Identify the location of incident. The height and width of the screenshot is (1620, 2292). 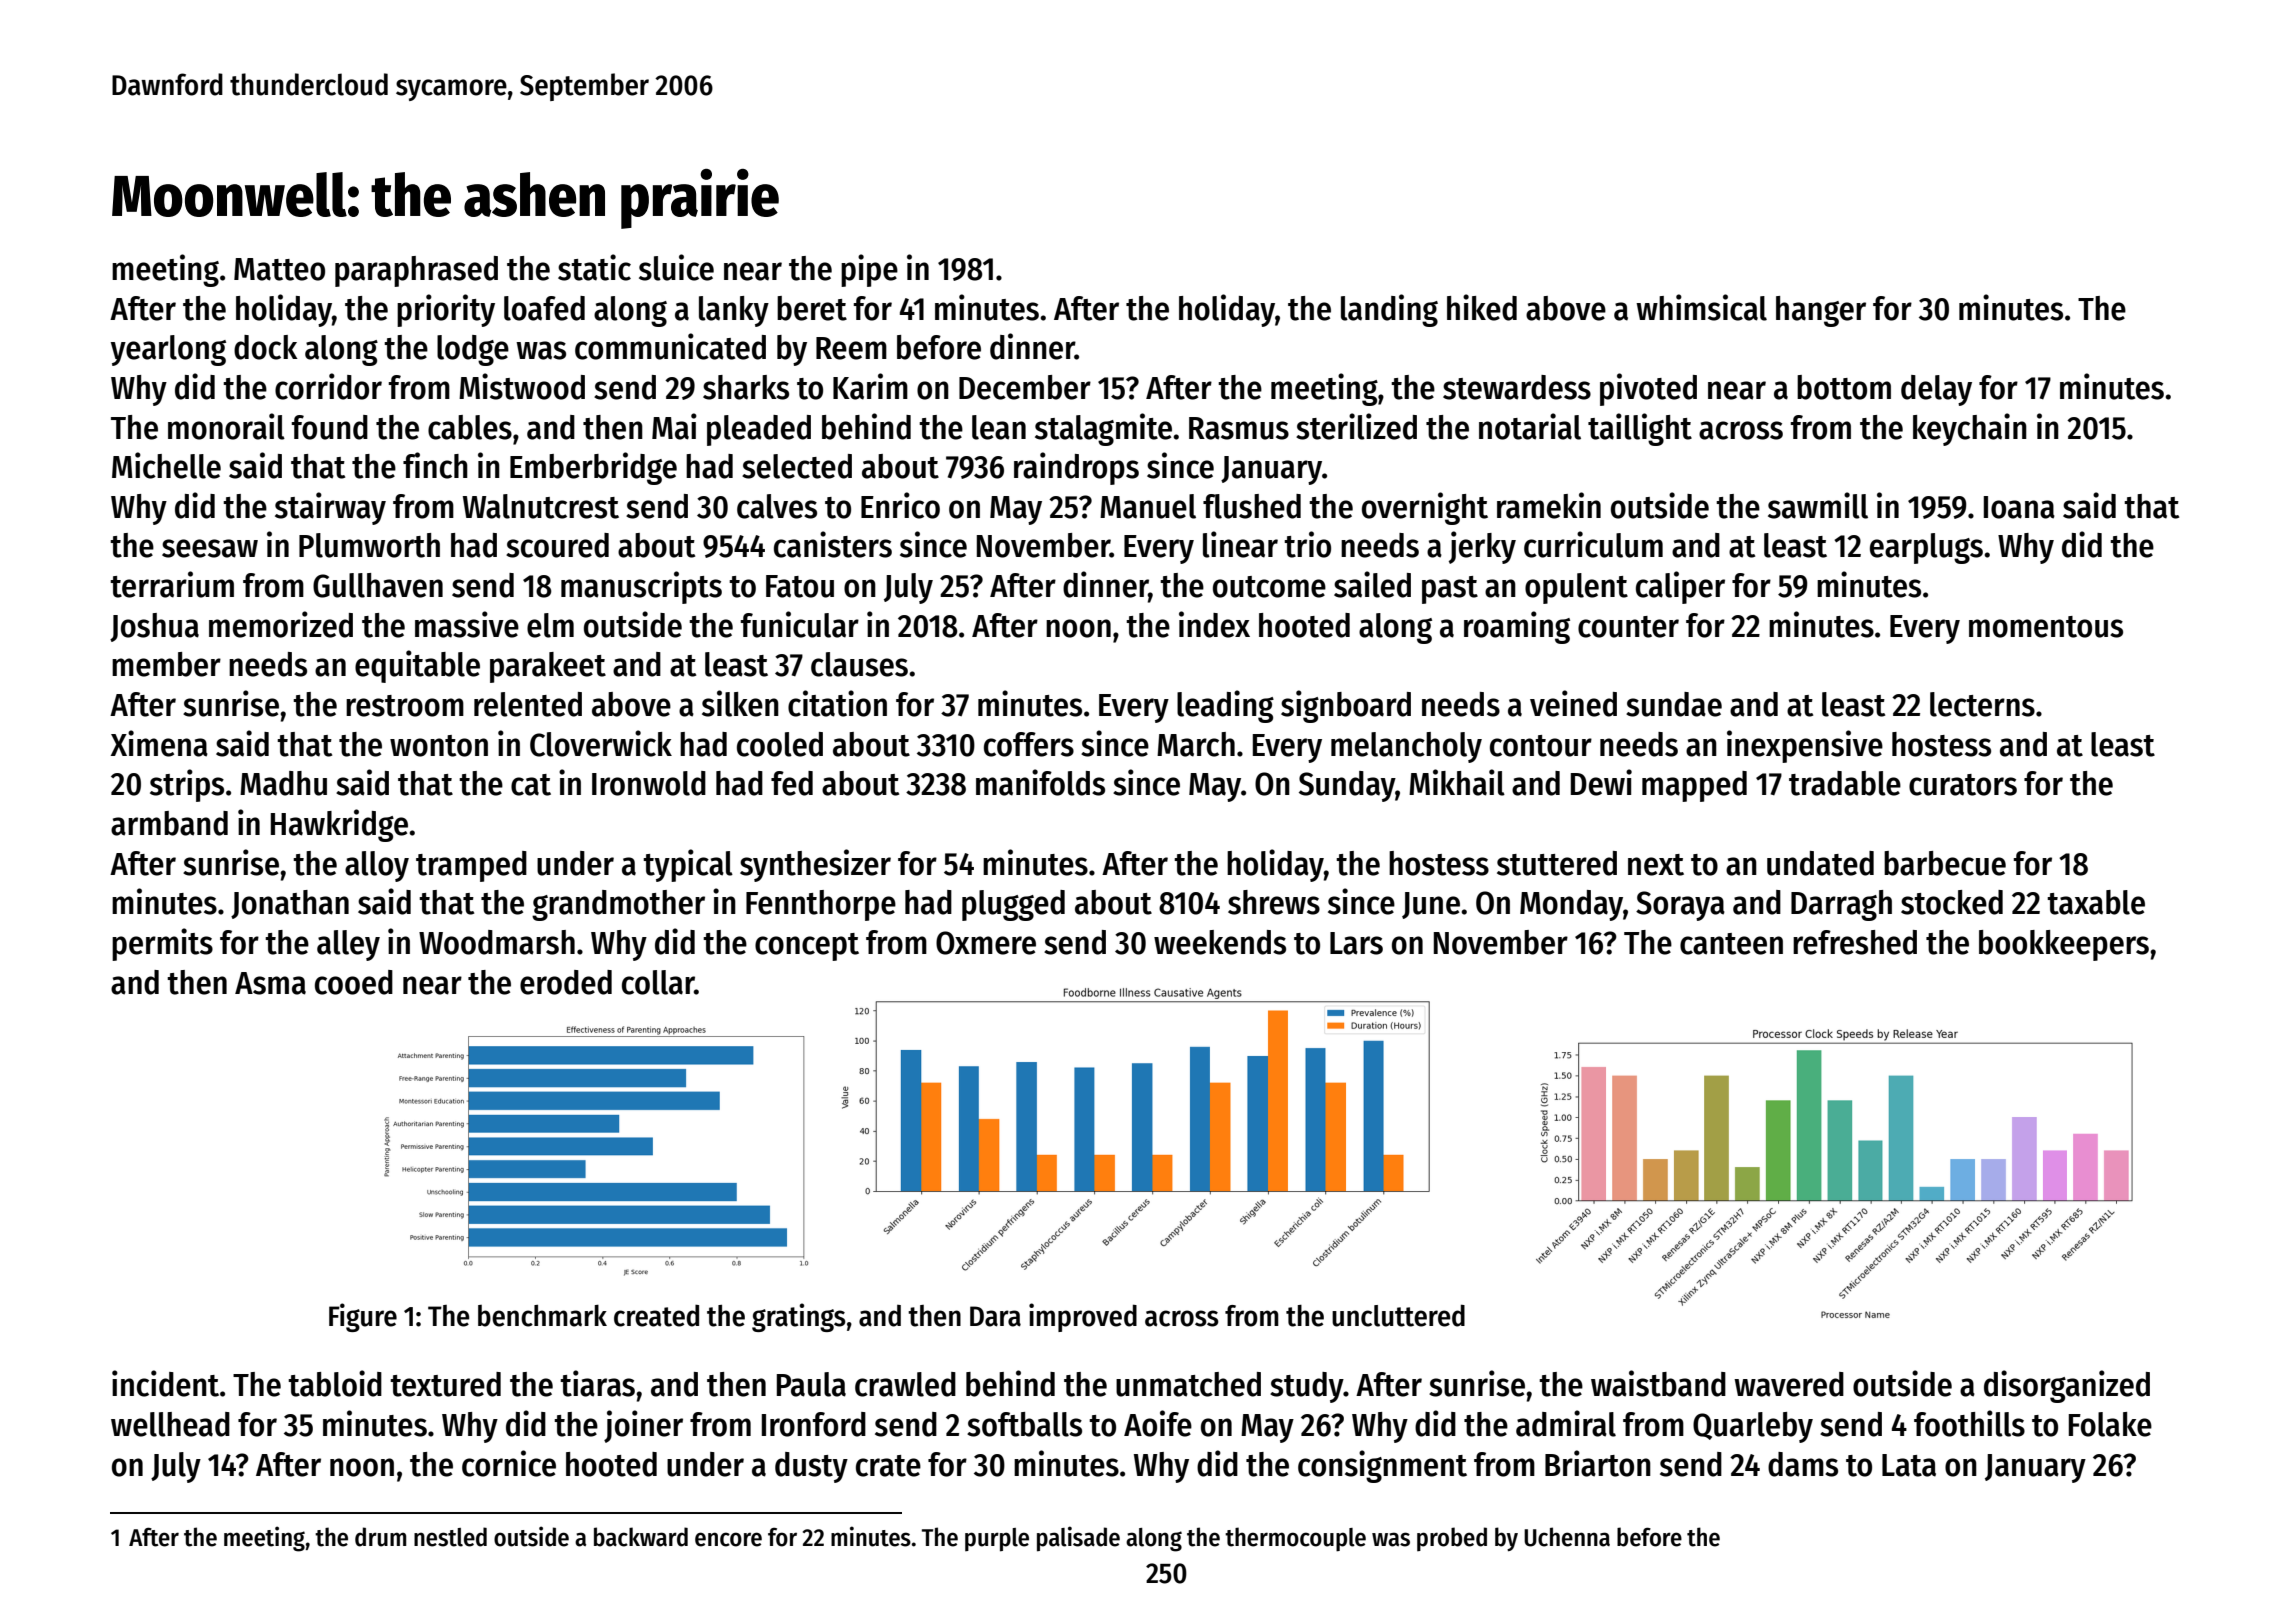
(165, 1383).
